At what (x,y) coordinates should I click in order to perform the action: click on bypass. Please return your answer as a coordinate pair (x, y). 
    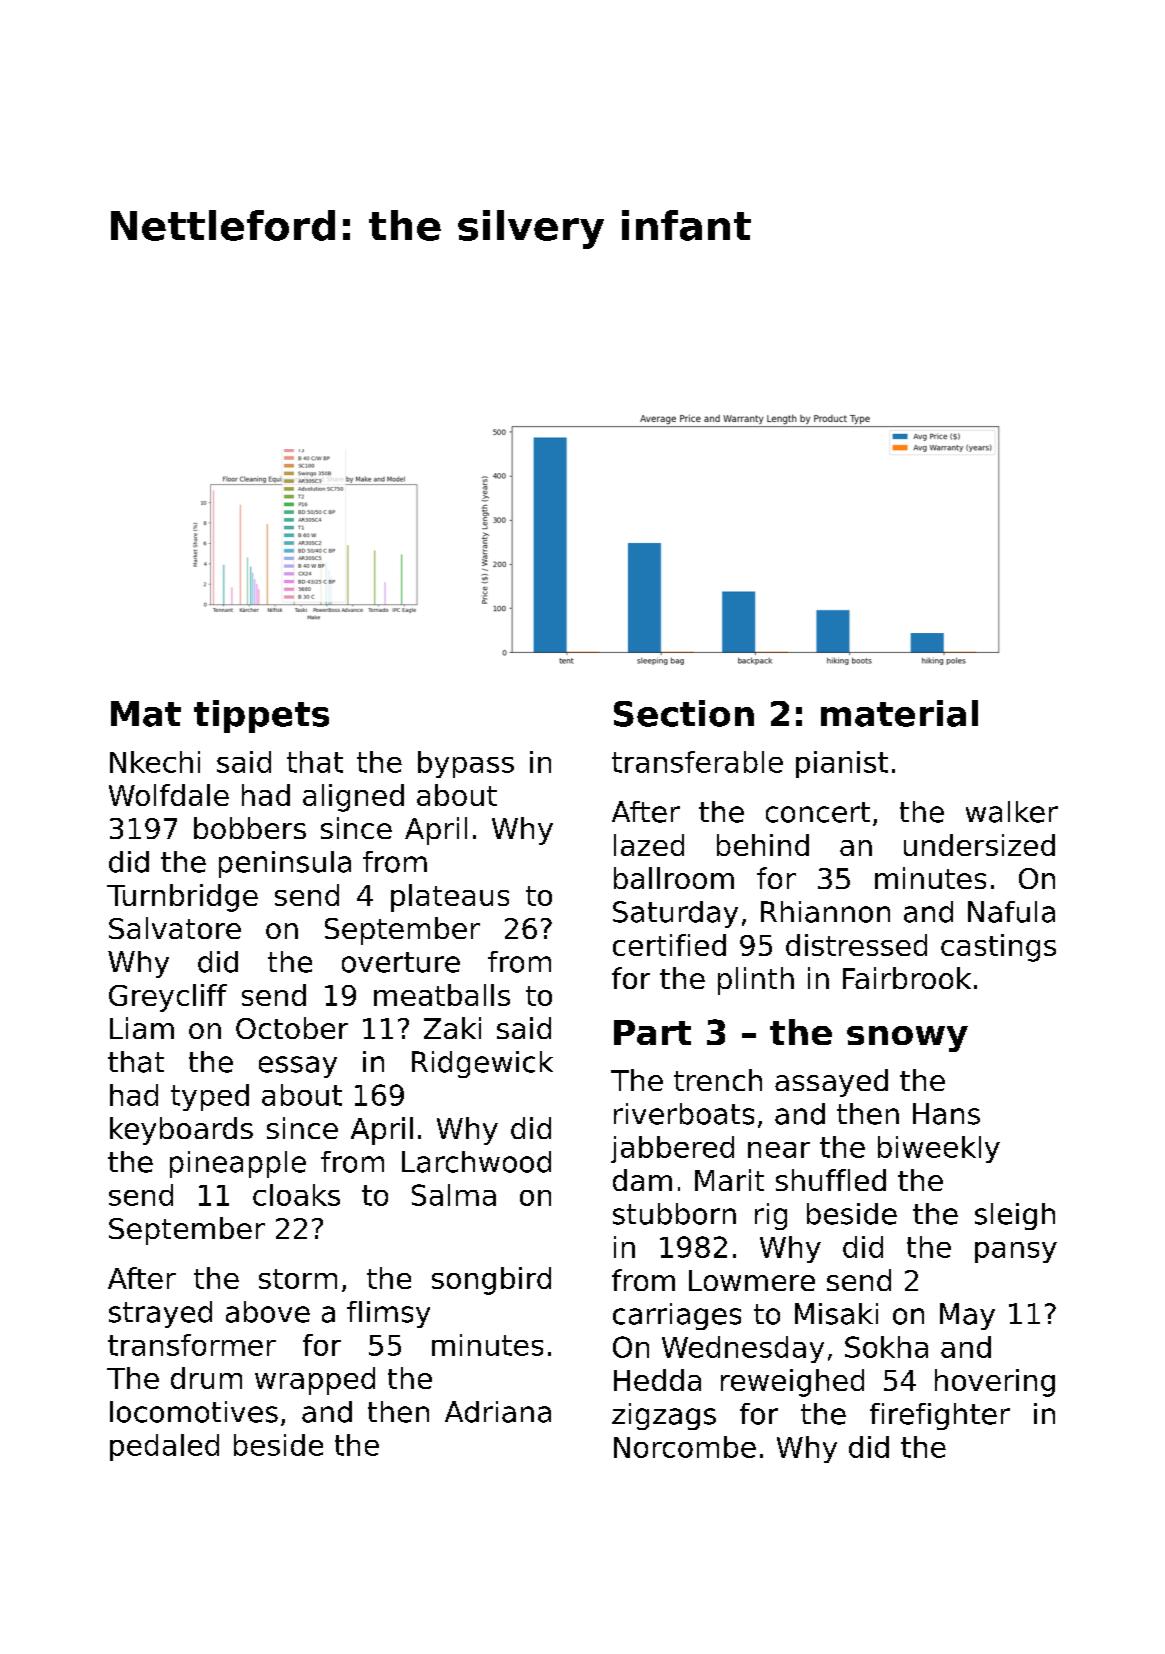
    Looking at the image, I should click on (466, 764).
